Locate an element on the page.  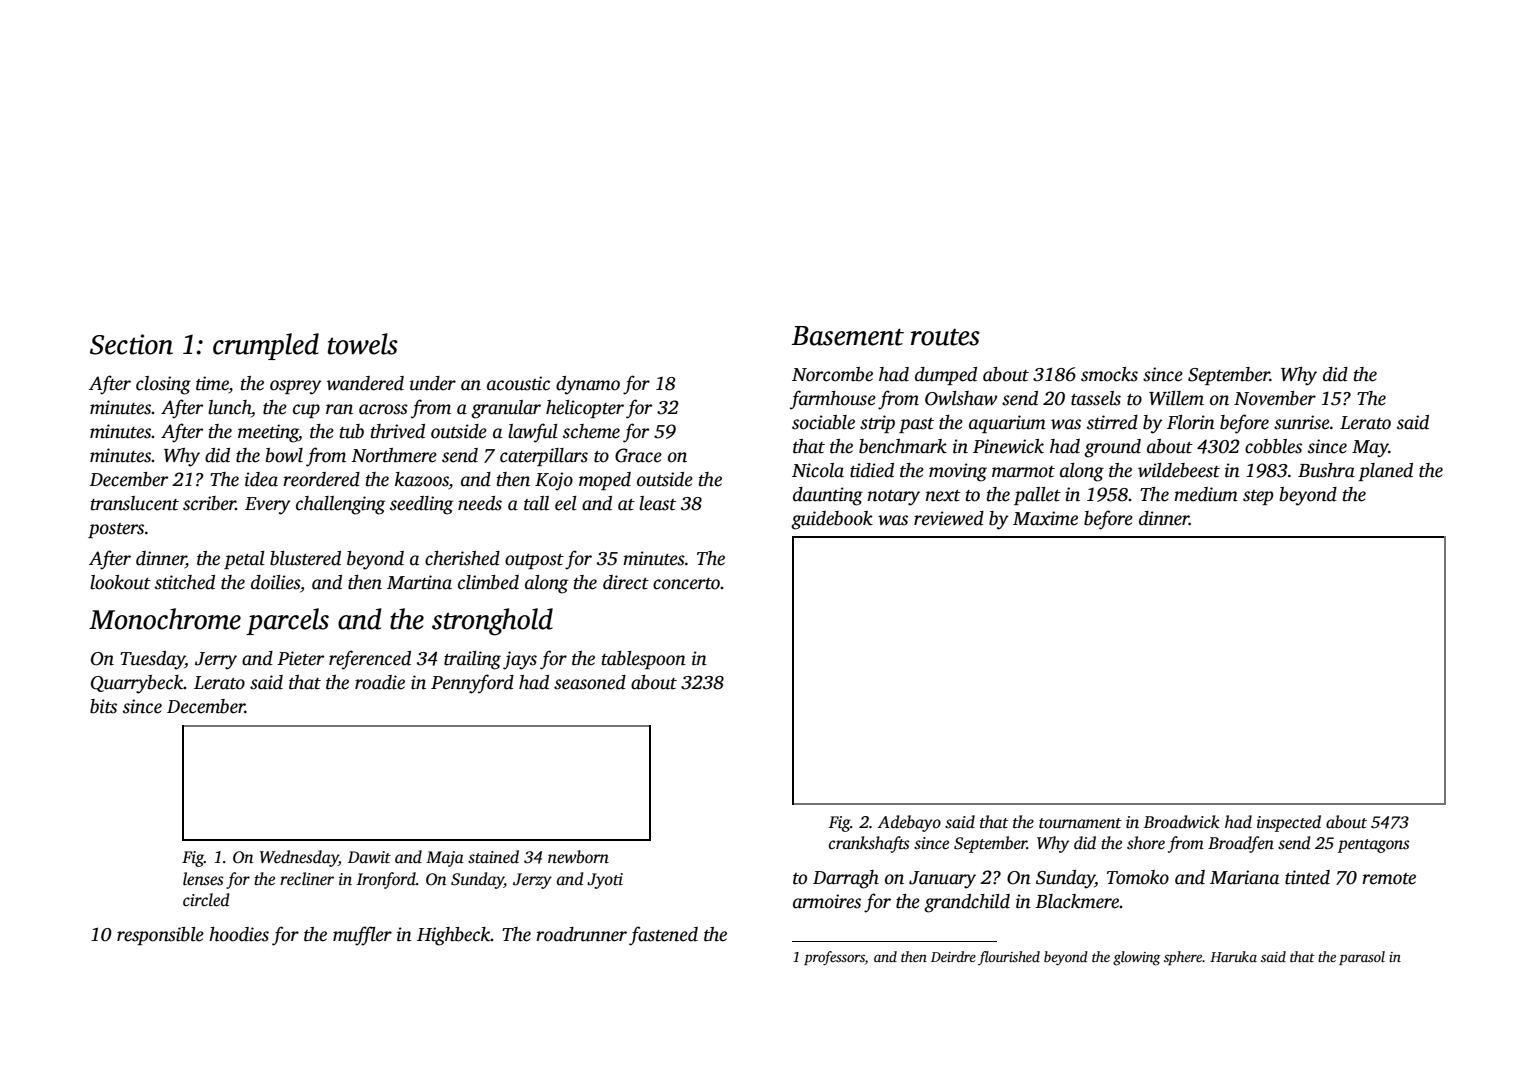
towels is located at coordinates (363, 344).
